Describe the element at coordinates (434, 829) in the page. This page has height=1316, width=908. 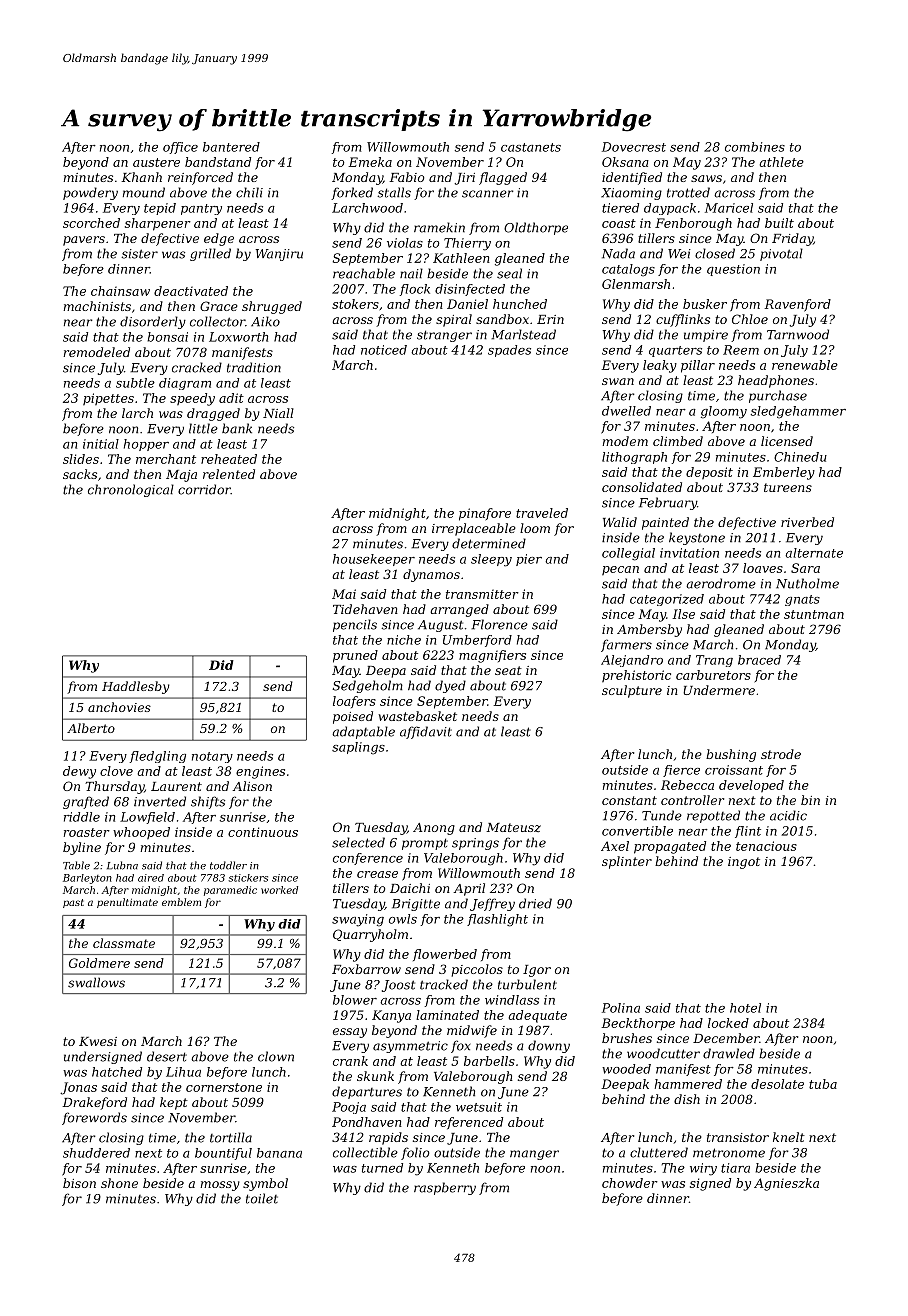
I see `Anong` at that location.
